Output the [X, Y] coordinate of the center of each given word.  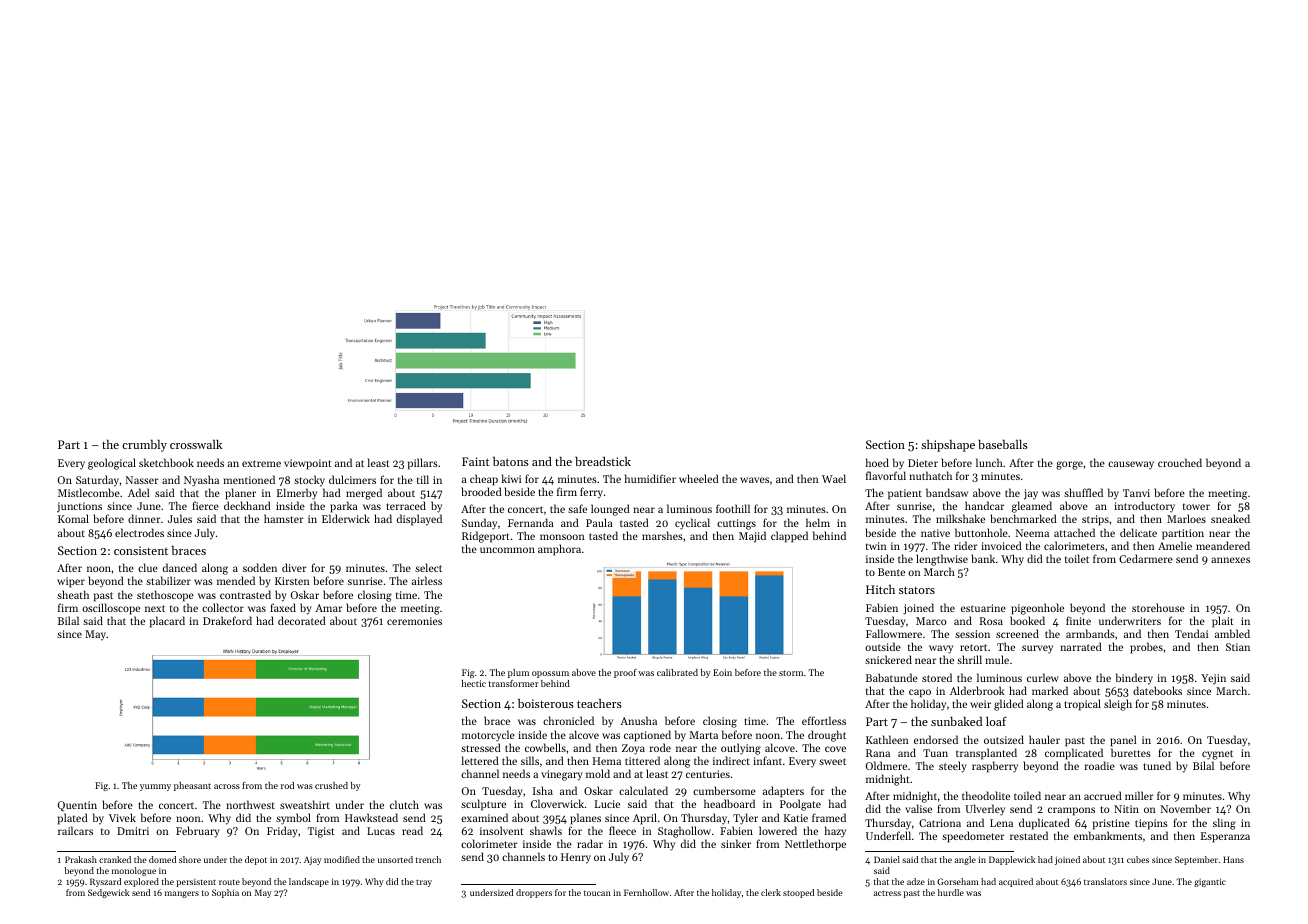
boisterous [546, 703]
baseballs [1003, 444]
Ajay [312, 861]
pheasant [192, 786]
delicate [1138, 532]
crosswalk [196, 444]
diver [294, 567]
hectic [474, 683]
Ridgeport [486, 537]
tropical [1082, 705]
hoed [877, 462]
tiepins [1151, 824]
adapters [783, 792]
